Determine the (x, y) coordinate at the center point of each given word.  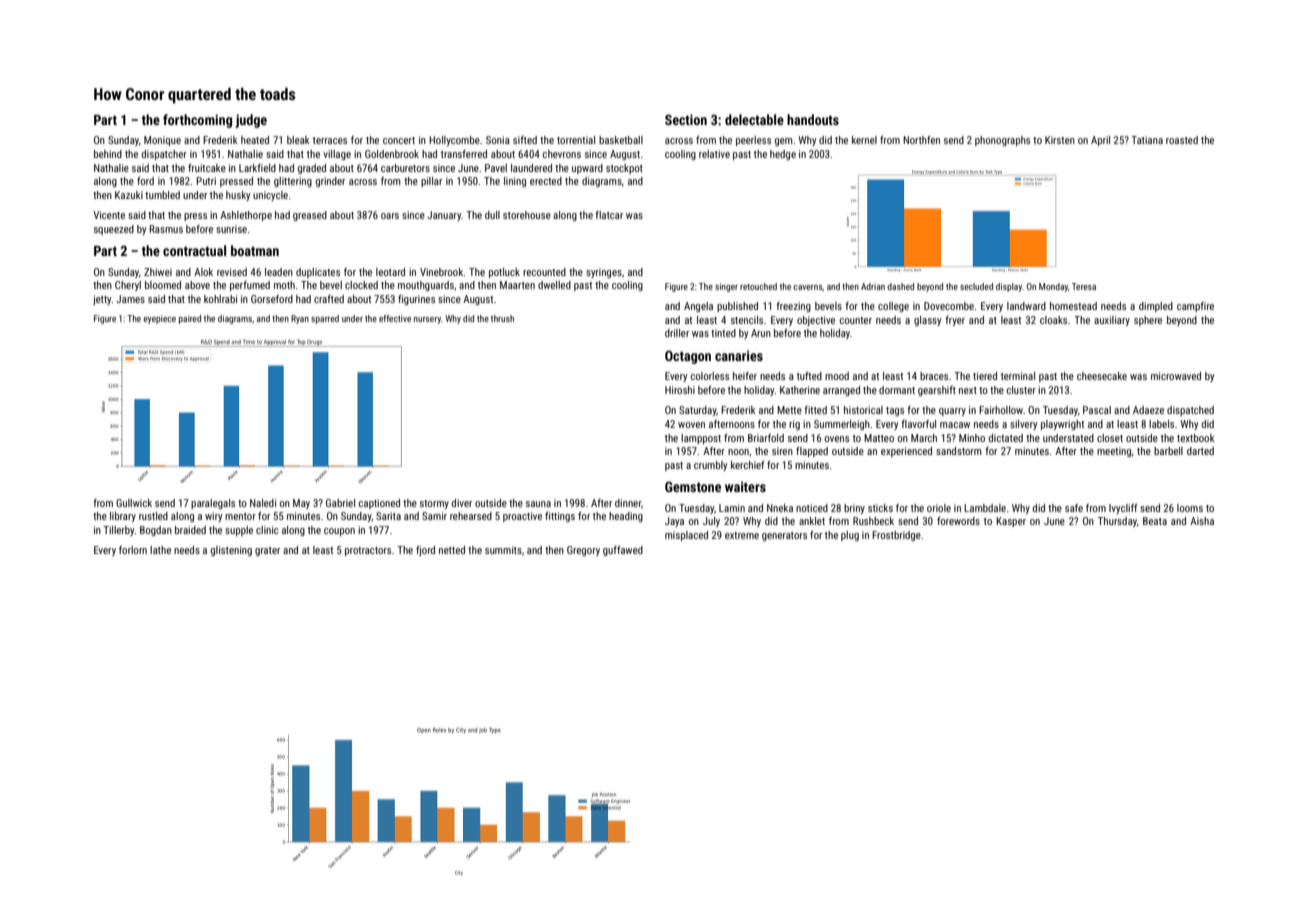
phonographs (1002, 141)
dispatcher (164, 155)
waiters (745, 486)
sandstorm (959, 451)
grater (267, 551)
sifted (525, 140)
